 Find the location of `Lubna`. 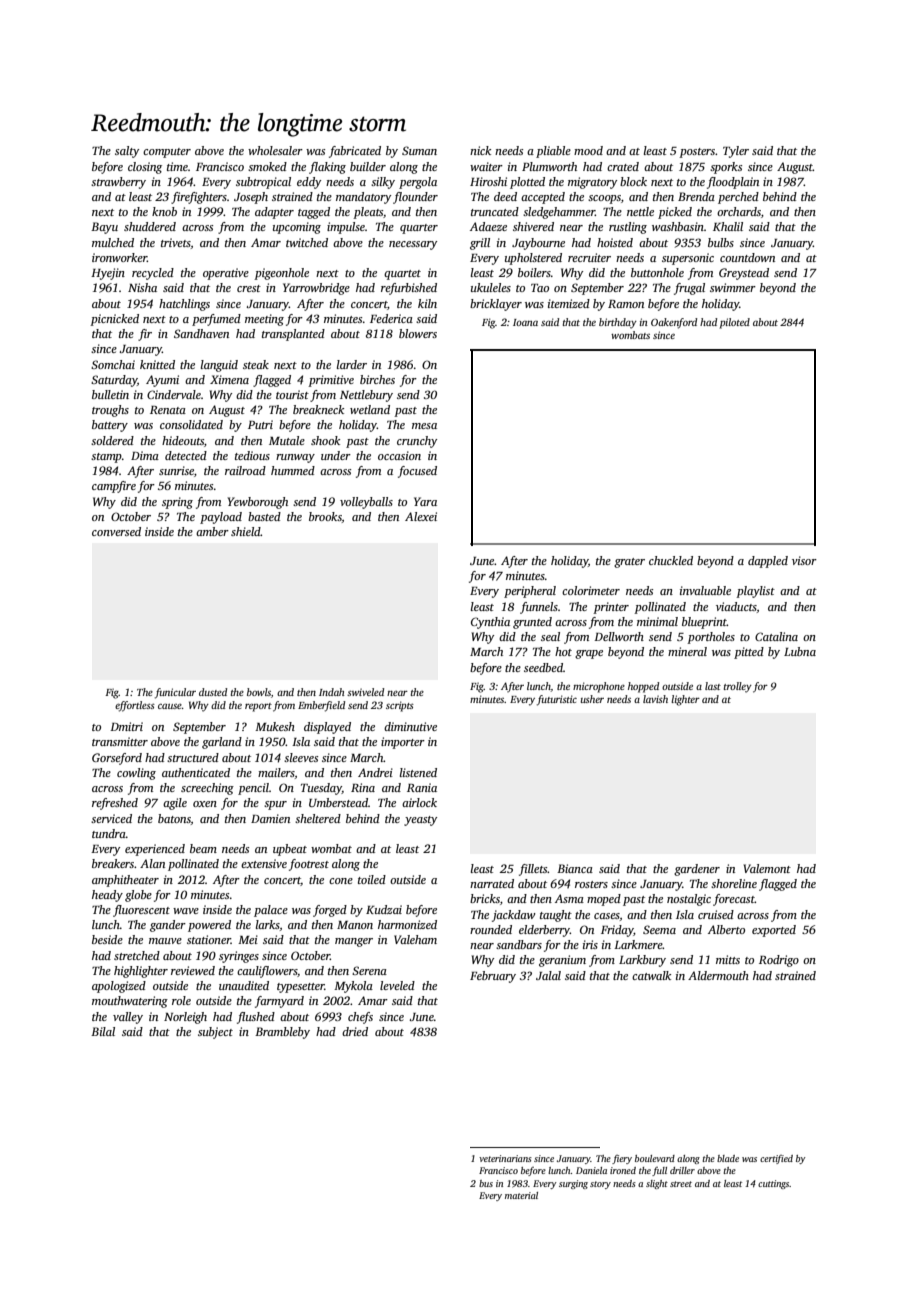

Lubna is located at coordinates (800, 651).
